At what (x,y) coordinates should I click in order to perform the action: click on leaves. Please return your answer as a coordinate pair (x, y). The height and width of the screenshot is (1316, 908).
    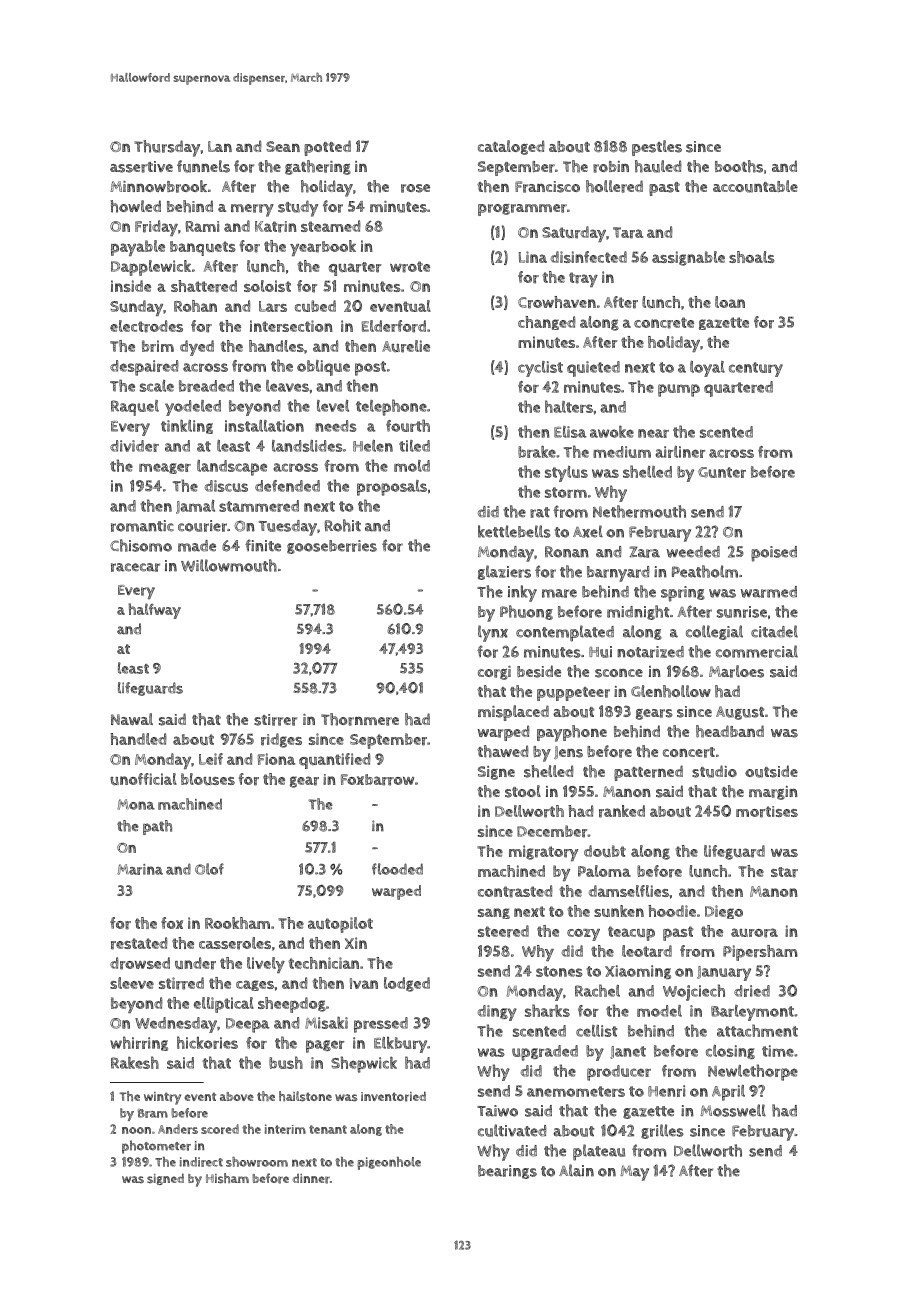
    Looking at the image, I should click on (287, 386).
